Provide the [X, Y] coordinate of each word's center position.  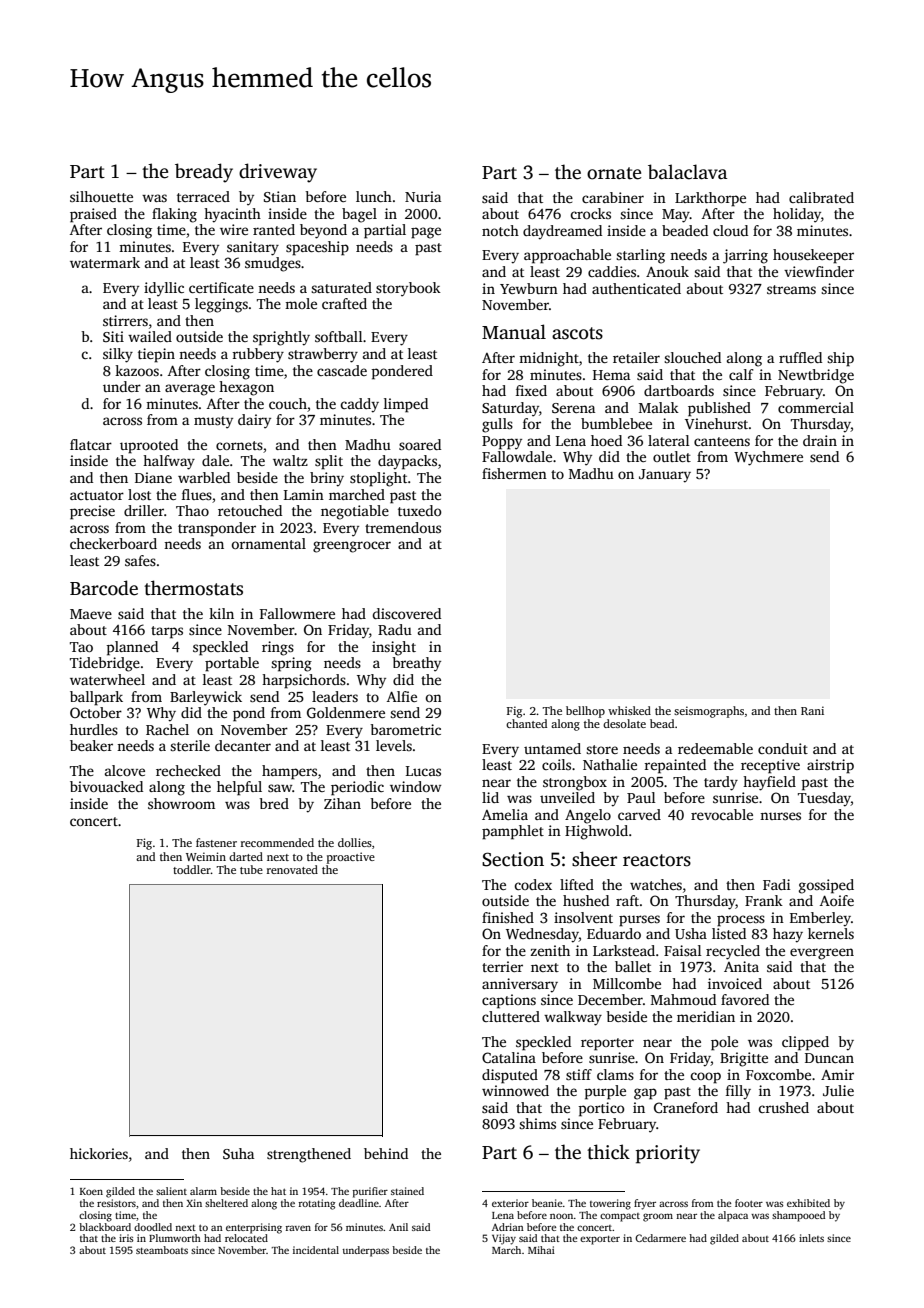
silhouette [101, 196]
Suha [238, 1153]
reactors [657, 860]
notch [500, 230]
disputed [510, 1076]
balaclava [687, 172]
